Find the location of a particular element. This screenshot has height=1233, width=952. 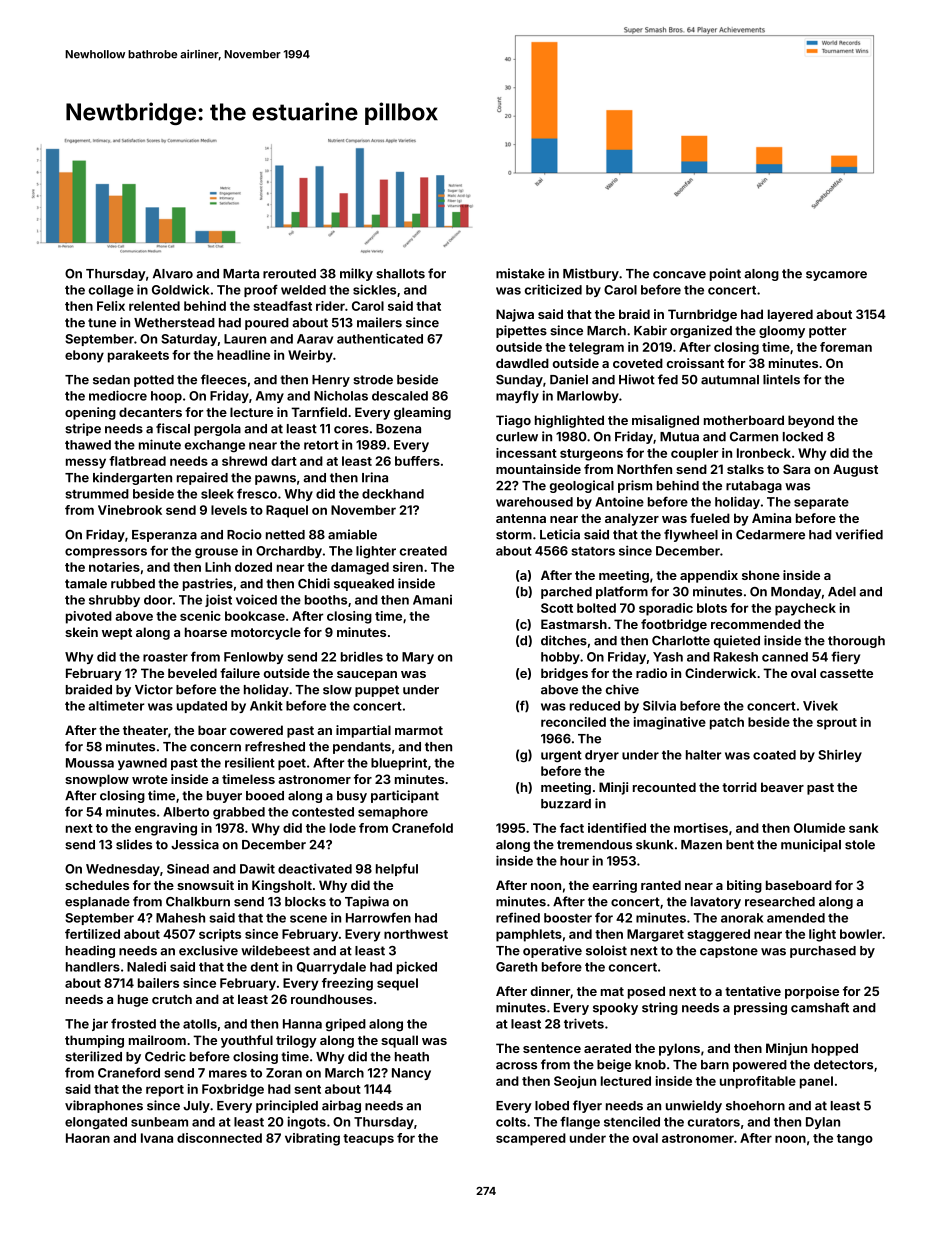

municipal is located at coordinates (811, 845).
